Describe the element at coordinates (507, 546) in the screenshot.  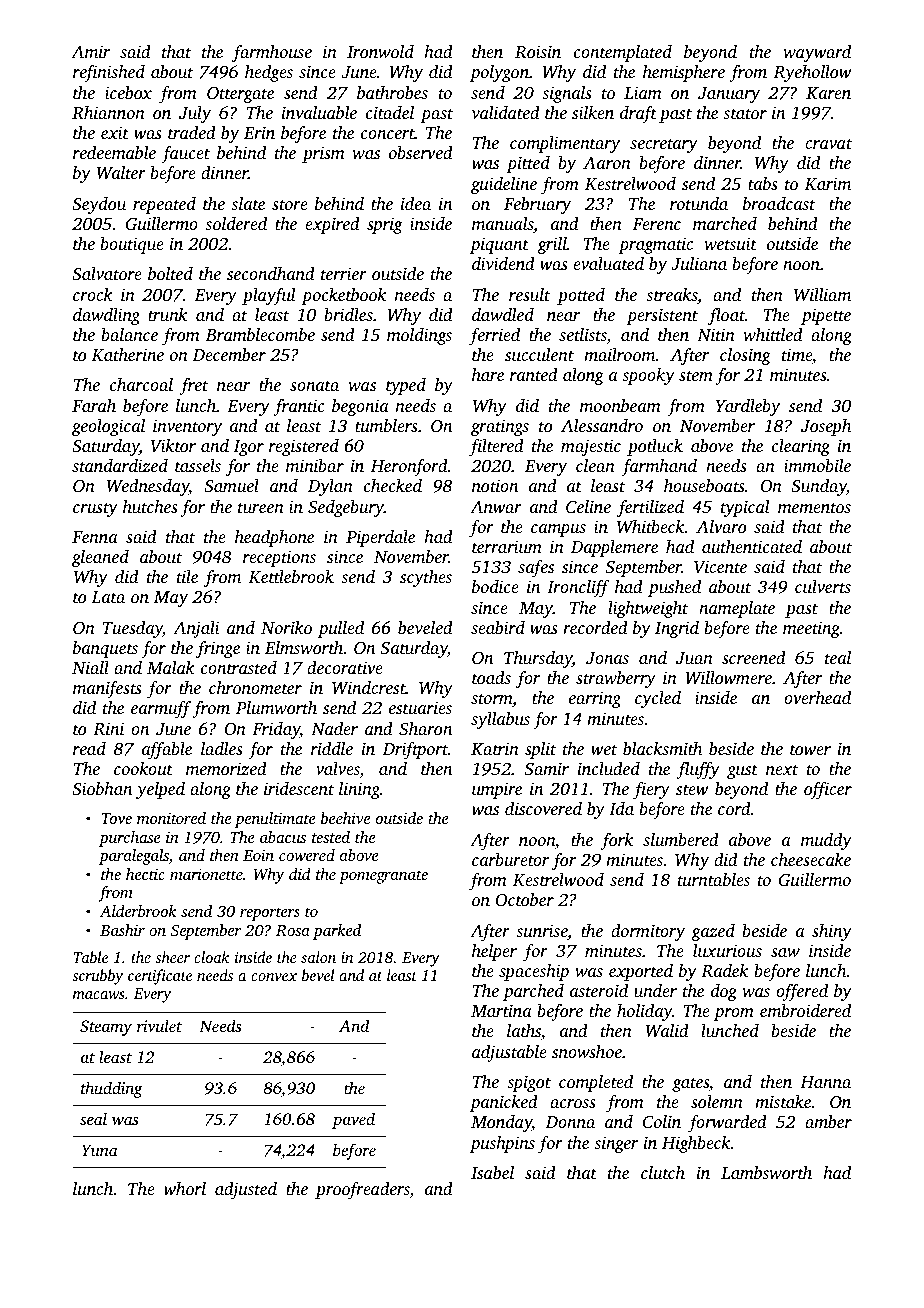
I see `terrarium` at that location.
